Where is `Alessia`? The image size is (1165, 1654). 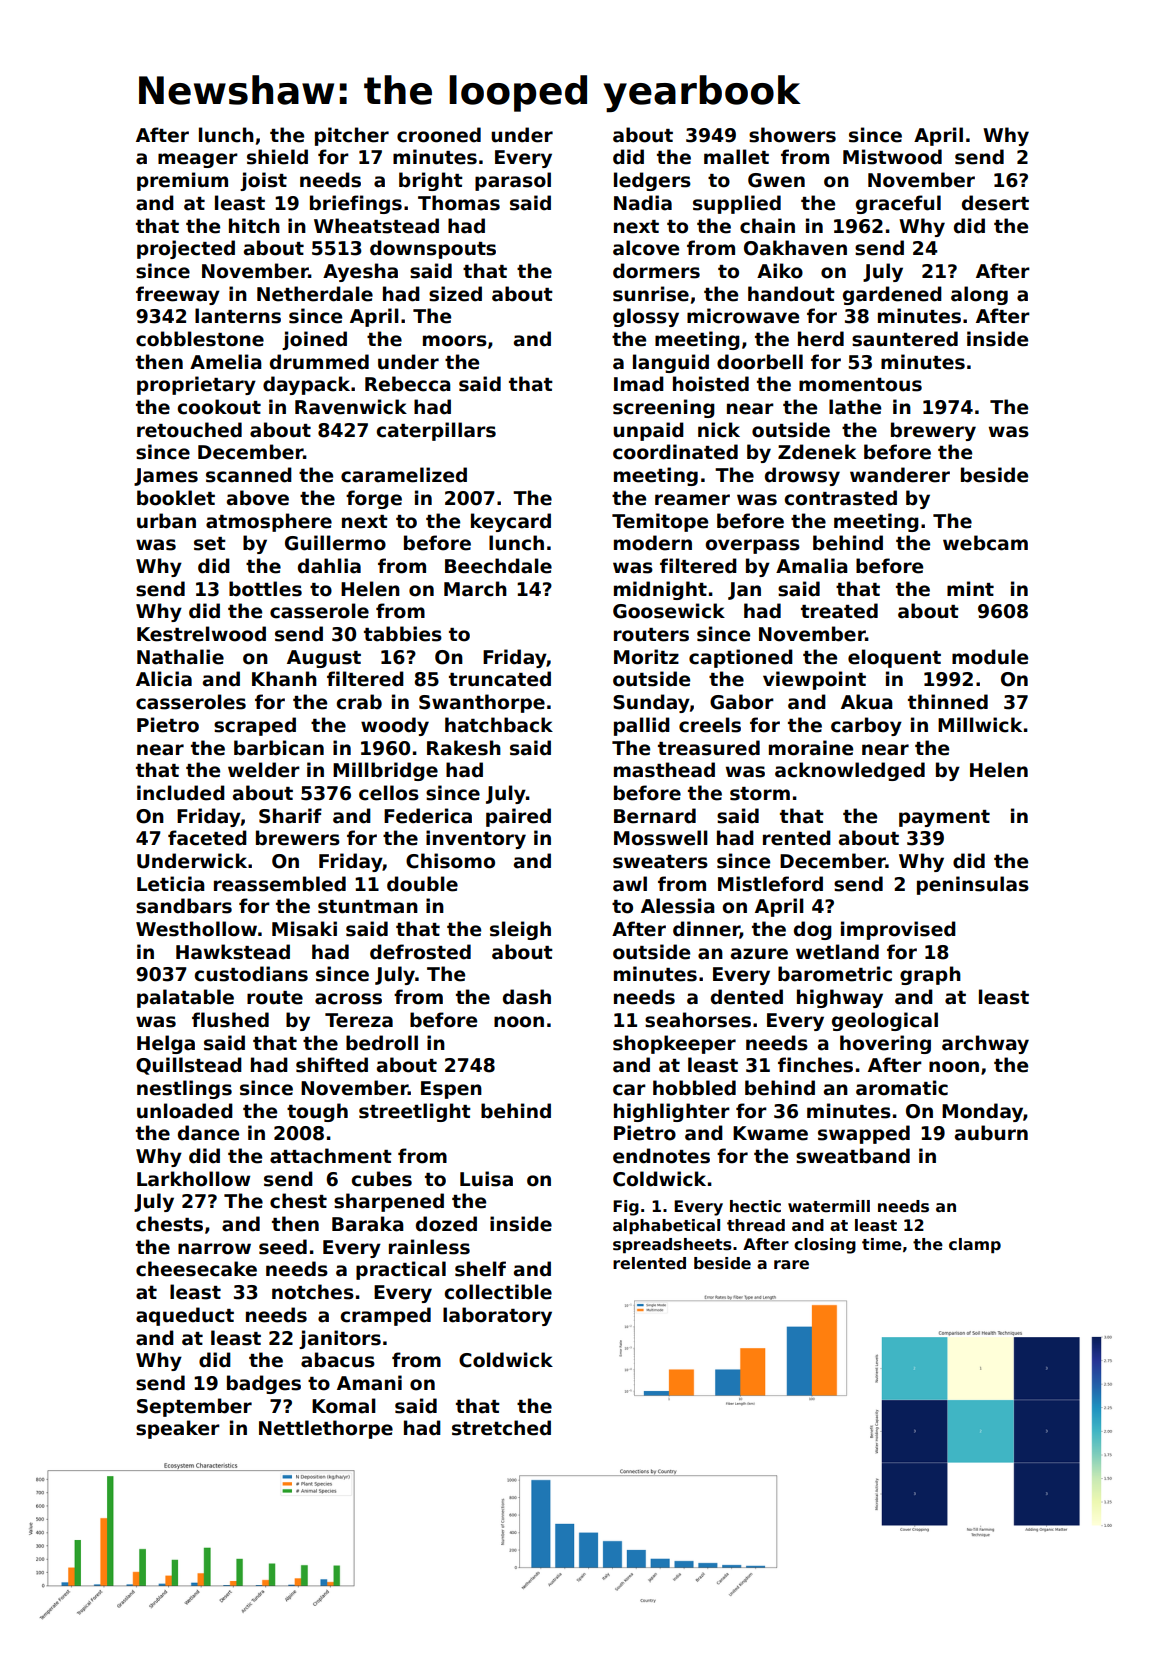
Alessia is located at coordinates (678, 906).
